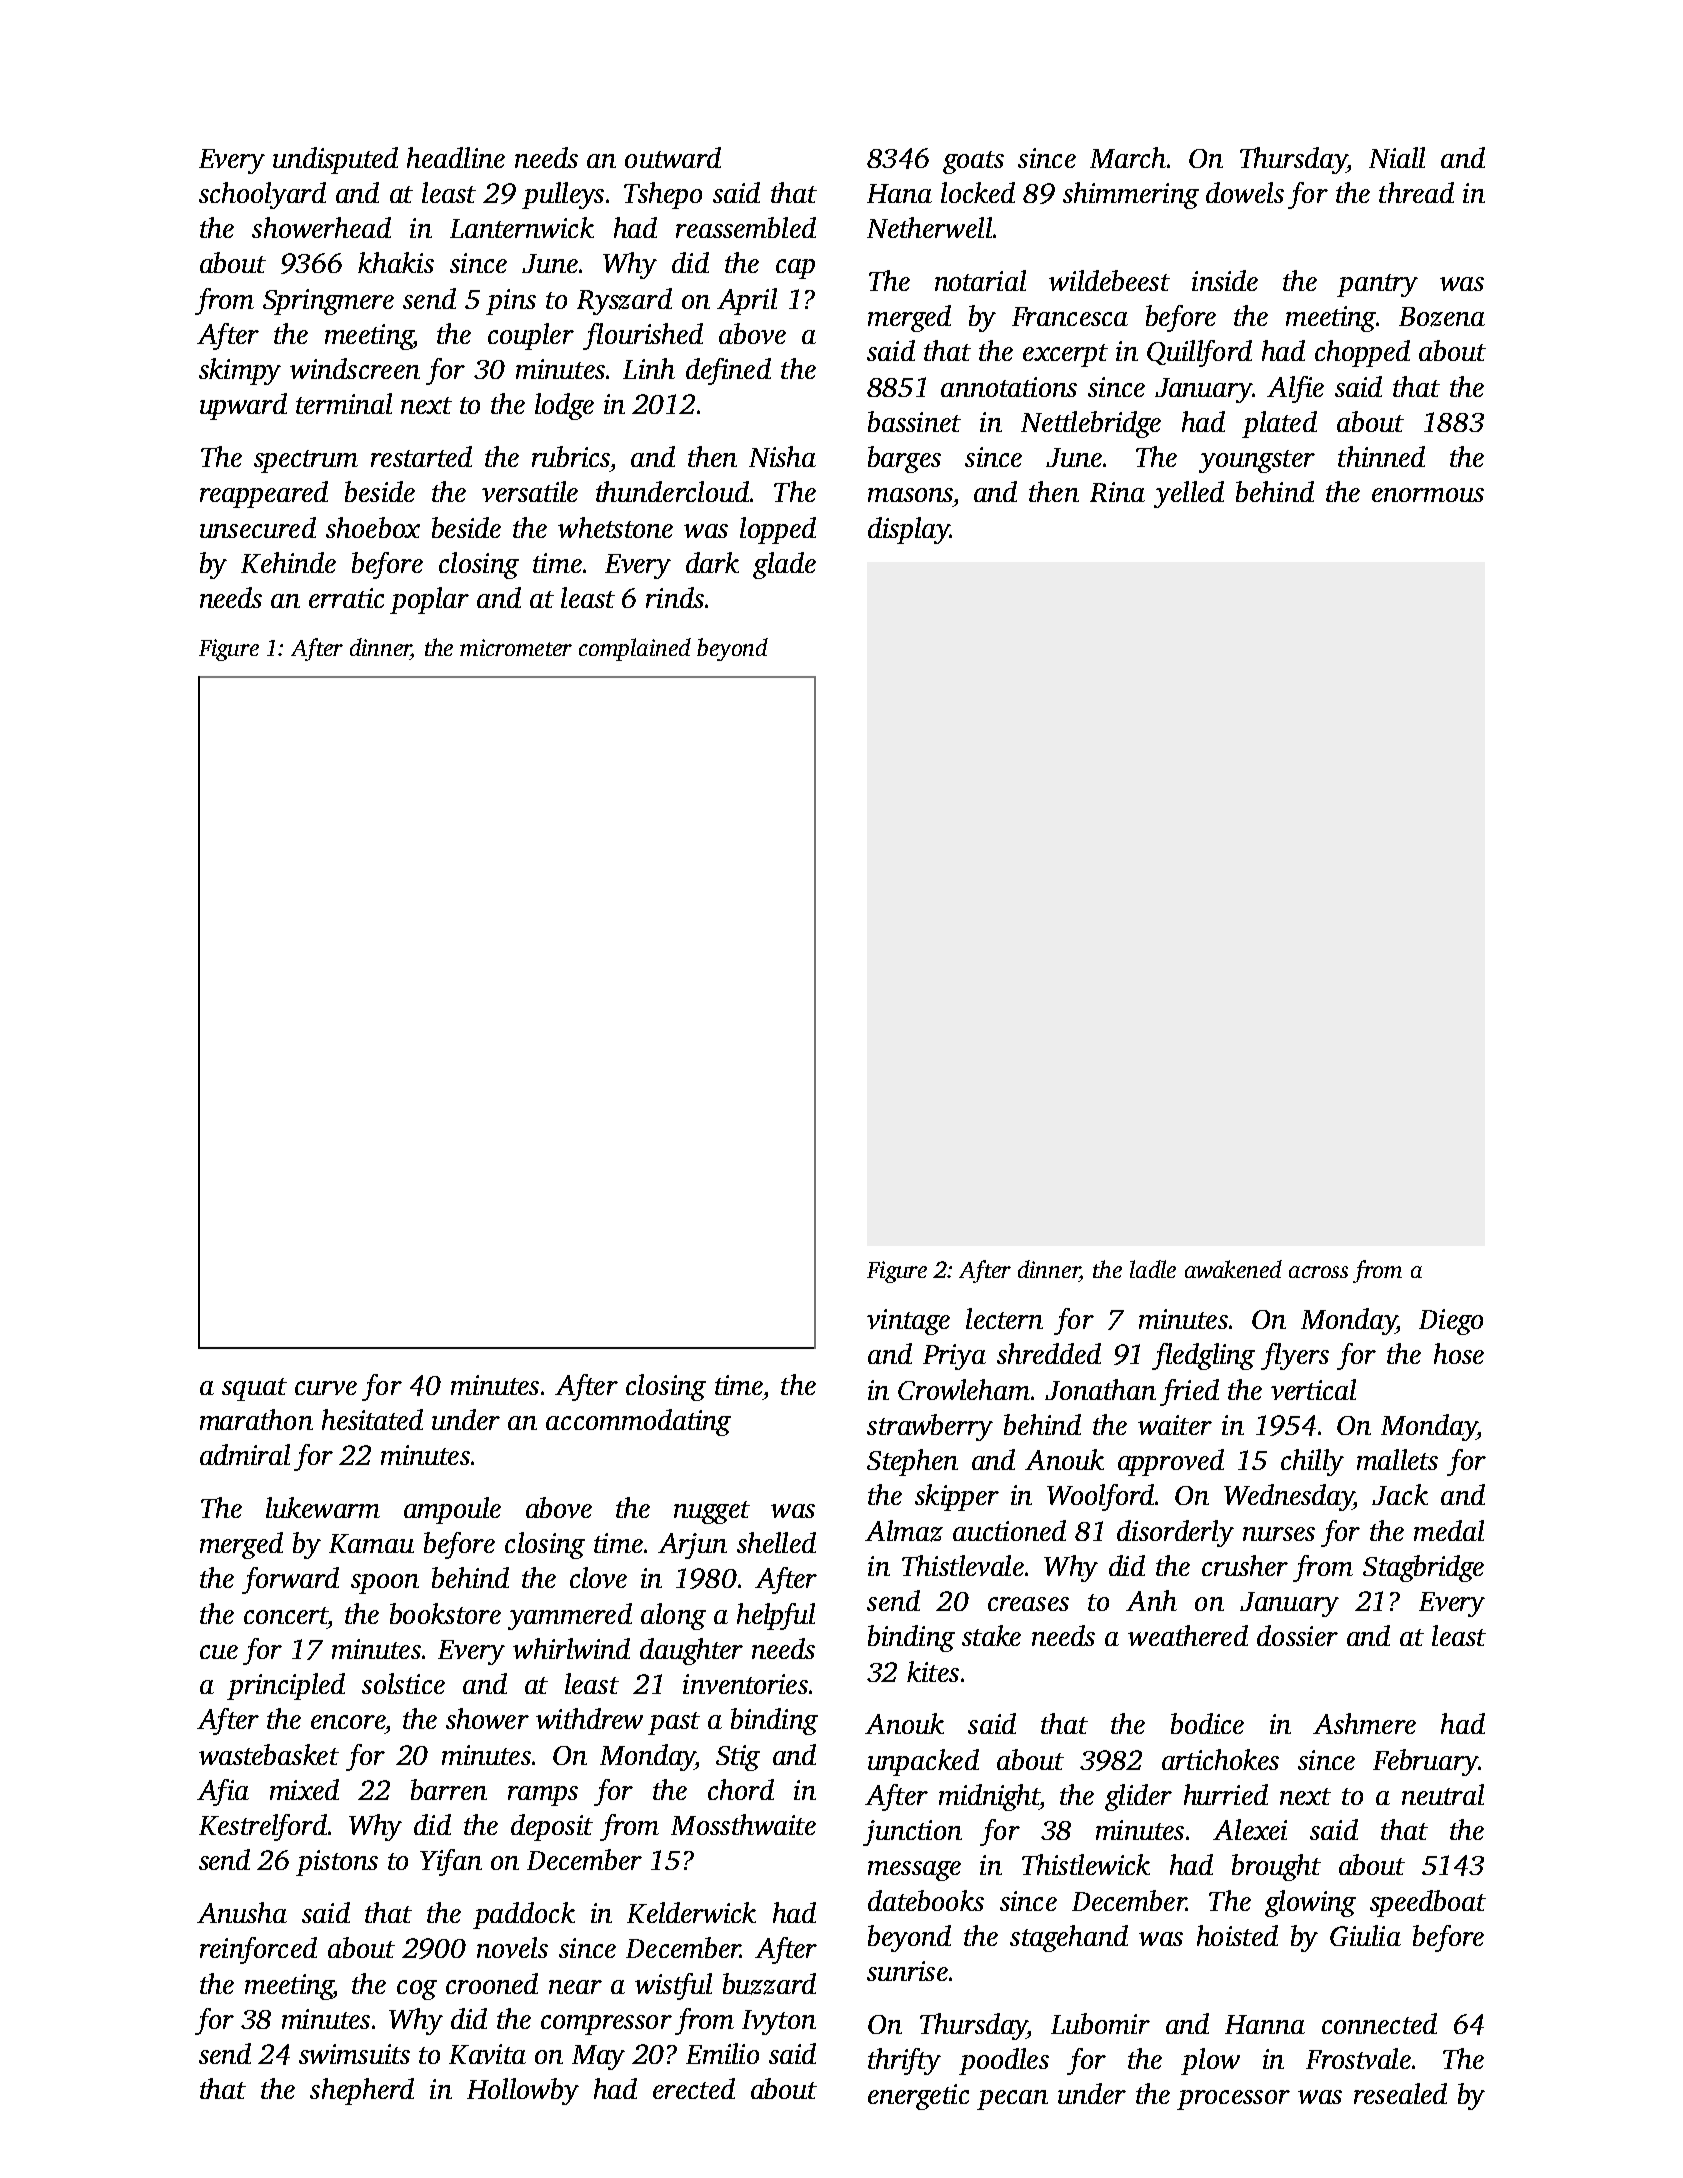 The height and width of the image is (2178, 1683). What do you see at coordinates (290, 1580) in the image?
I see `forward` at bounding box center [290, 1580].
